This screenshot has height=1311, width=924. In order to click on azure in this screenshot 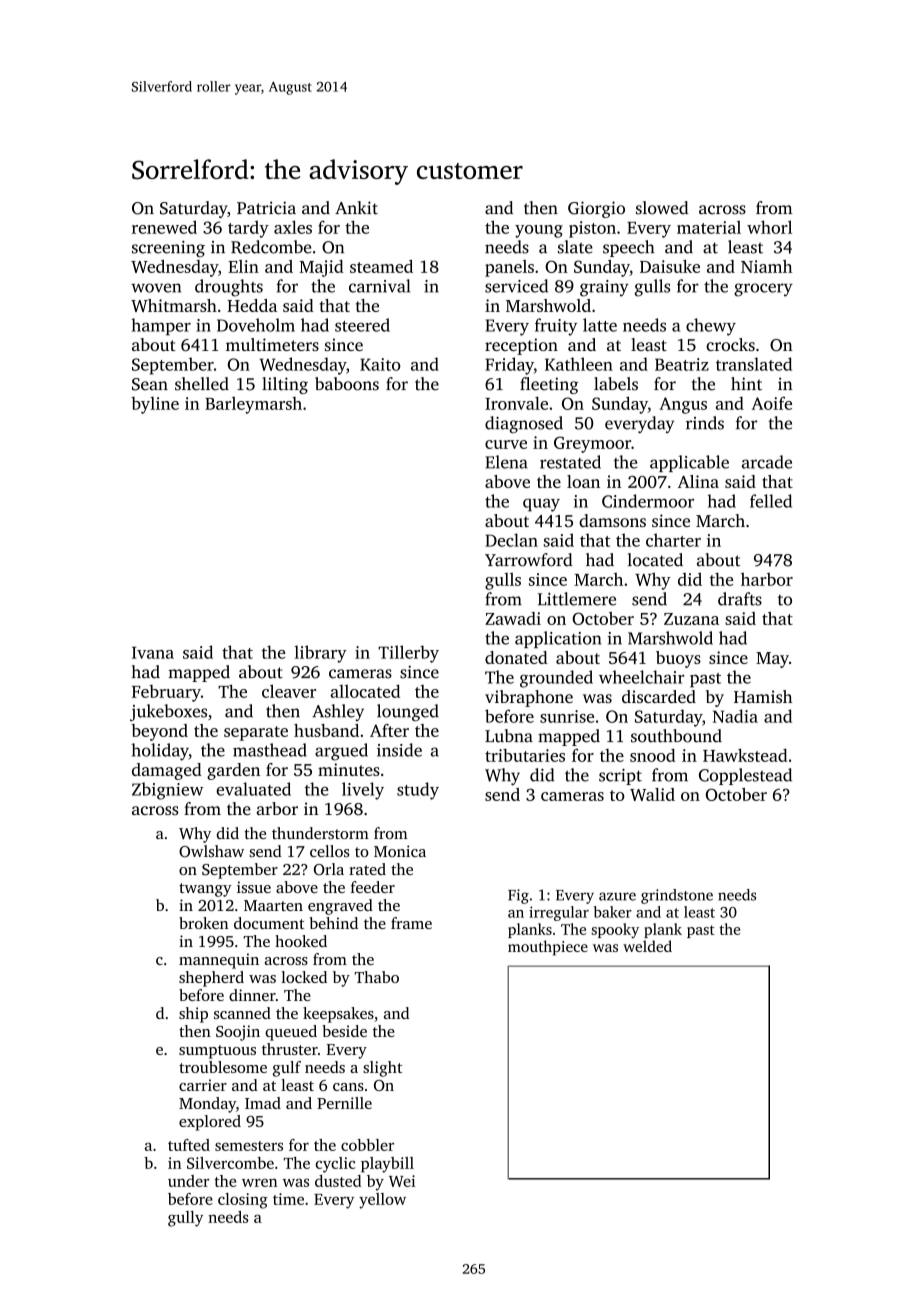, I will do `click(617, 896)`.
